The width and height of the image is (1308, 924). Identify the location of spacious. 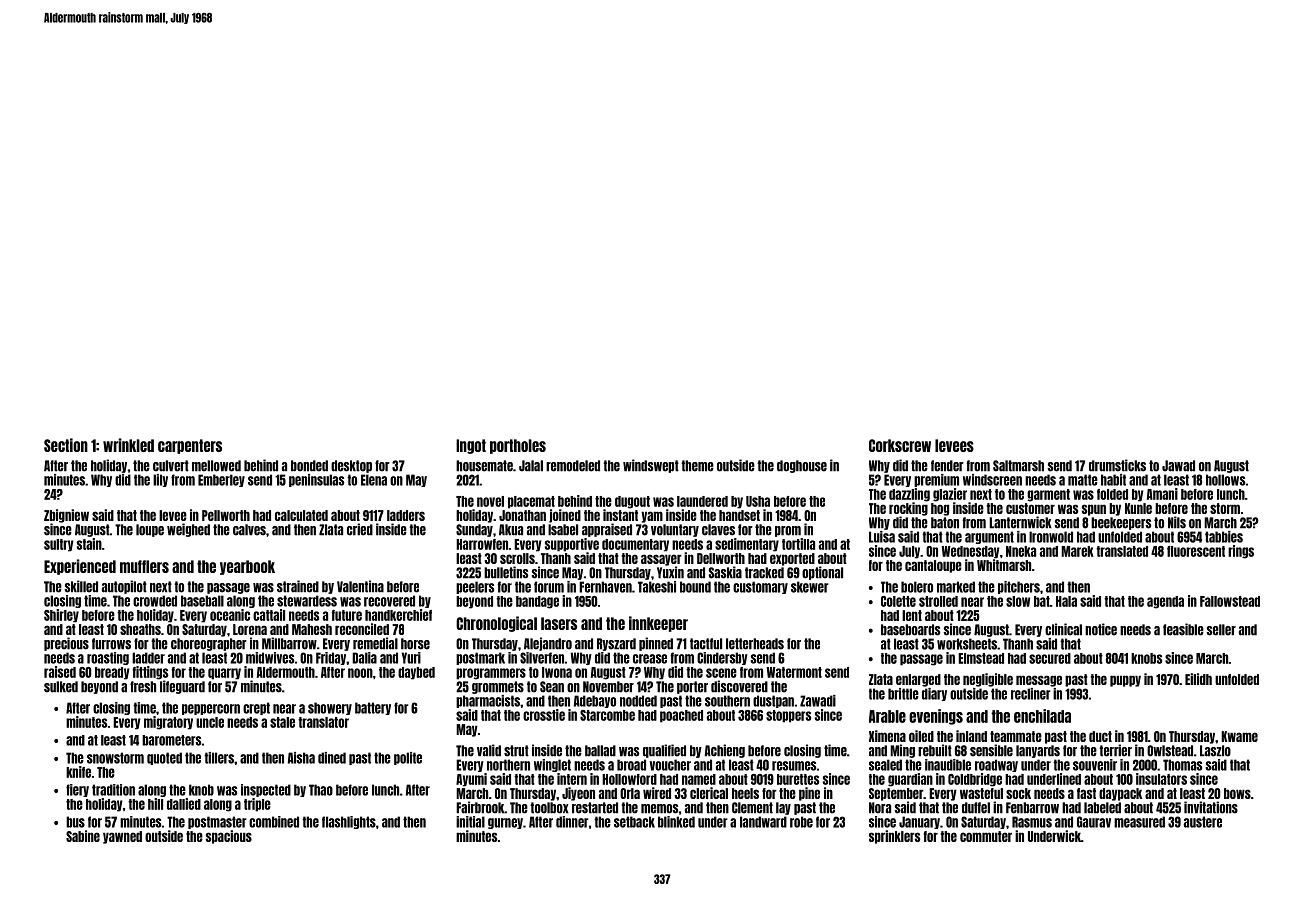
(229, 837).
